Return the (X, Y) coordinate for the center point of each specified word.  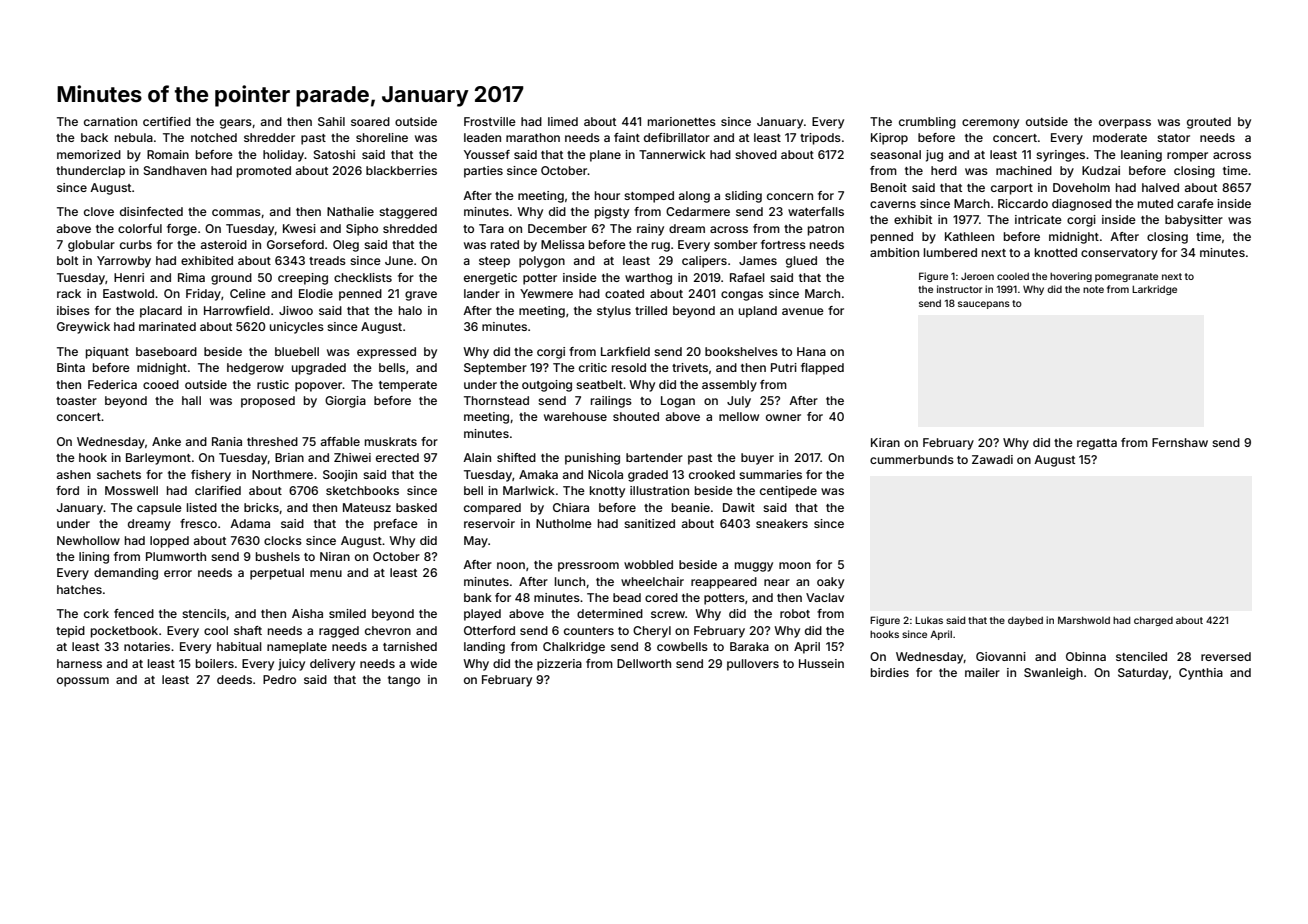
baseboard (166, 351)
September (495, 369)
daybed (1025, 621)
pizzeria (559, 665)
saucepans (984, 305)
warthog (648, 279)
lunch (570, 581)
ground (231, 279)
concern (790, 196)
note (1093, 289)
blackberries (401, 170)
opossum (83, 682)
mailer (982, 672)
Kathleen (969, 236)
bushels (278, 556)
